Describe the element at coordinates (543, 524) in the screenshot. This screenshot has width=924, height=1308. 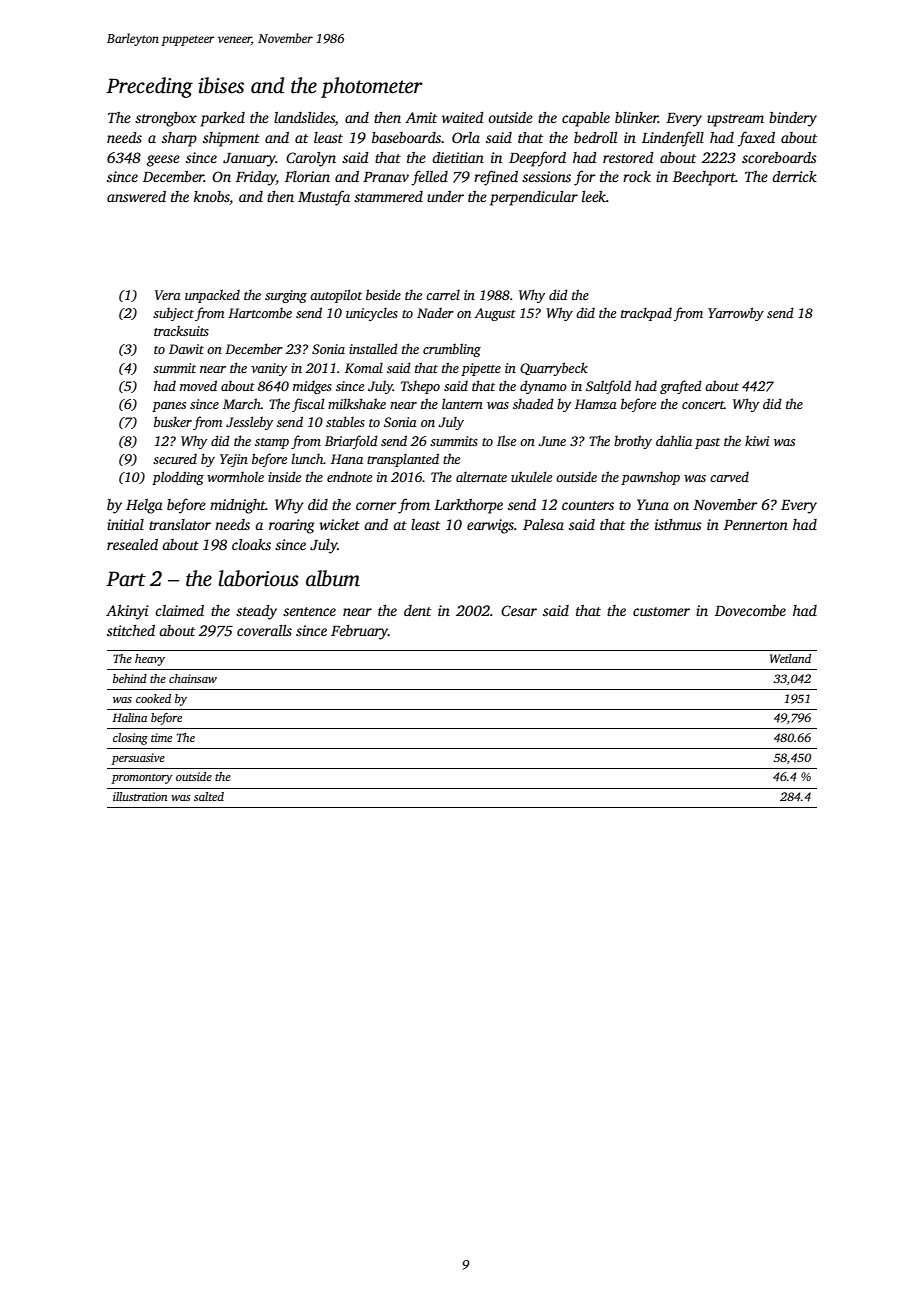
I see `Palesa` at that location.
